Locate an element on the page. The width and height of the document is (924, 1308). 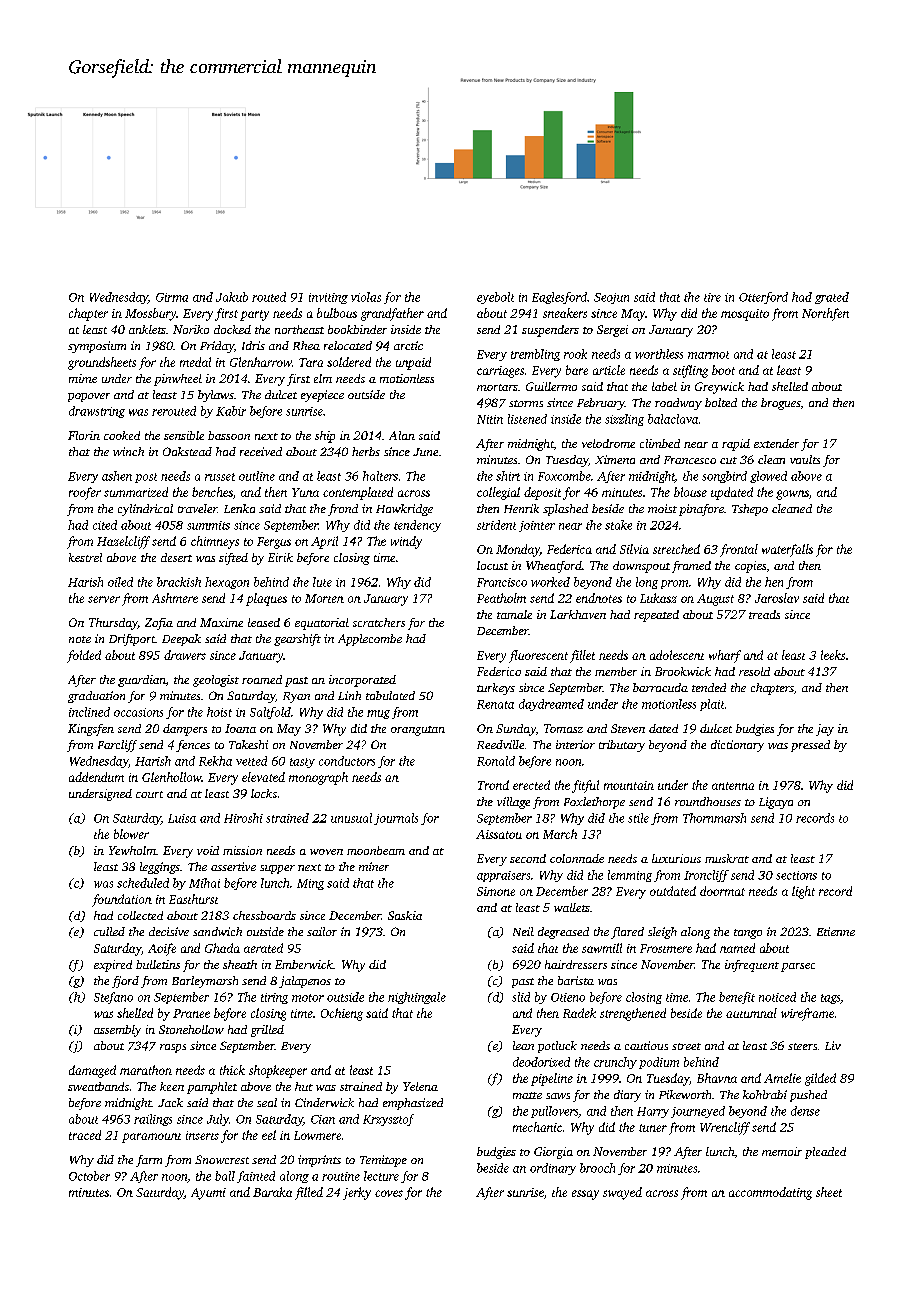
pressed is located at coordinates (810, 746).
